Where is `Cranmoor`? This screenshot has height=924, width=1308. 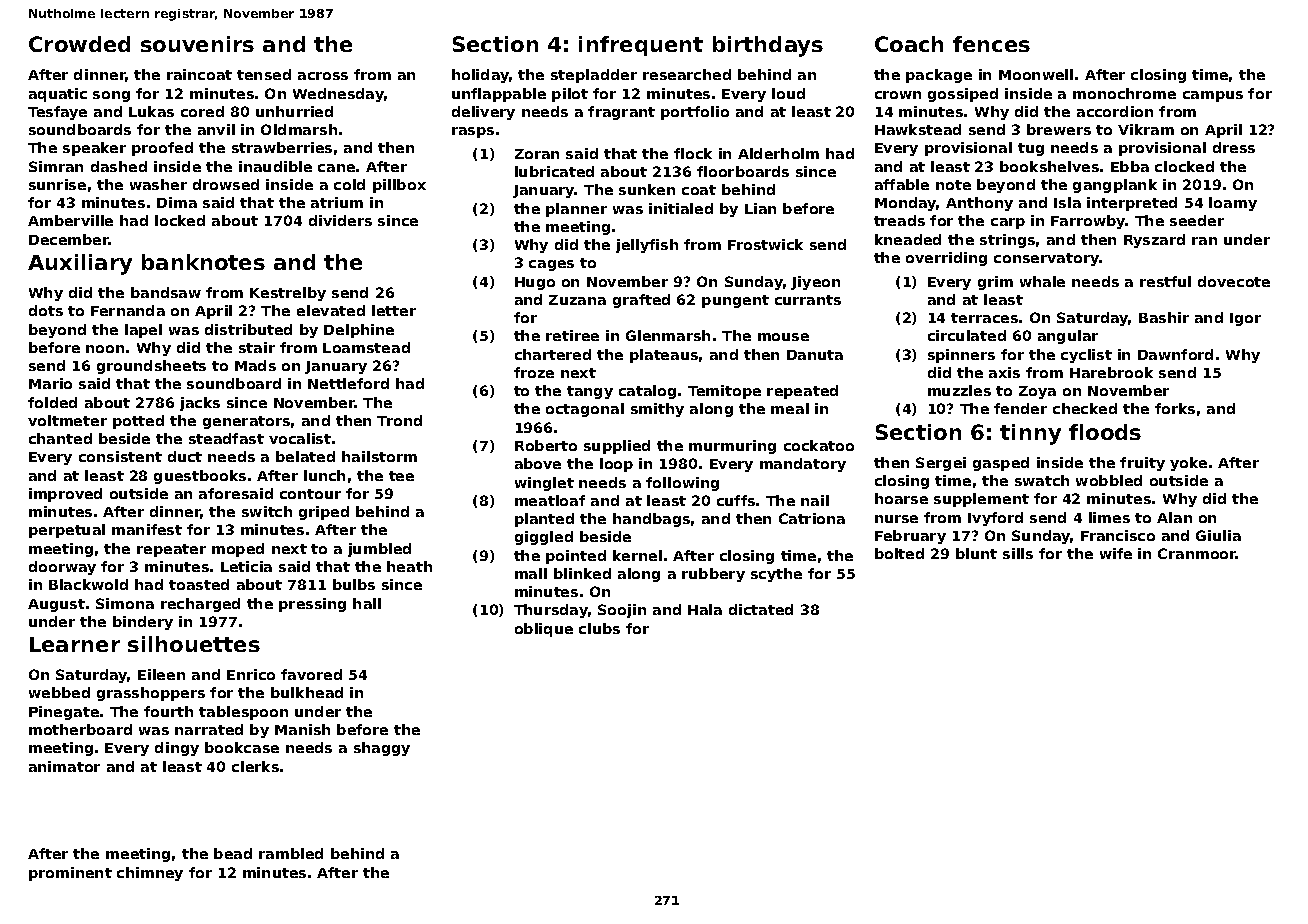 Cranmoor is located at coordinates (1197, 553).
